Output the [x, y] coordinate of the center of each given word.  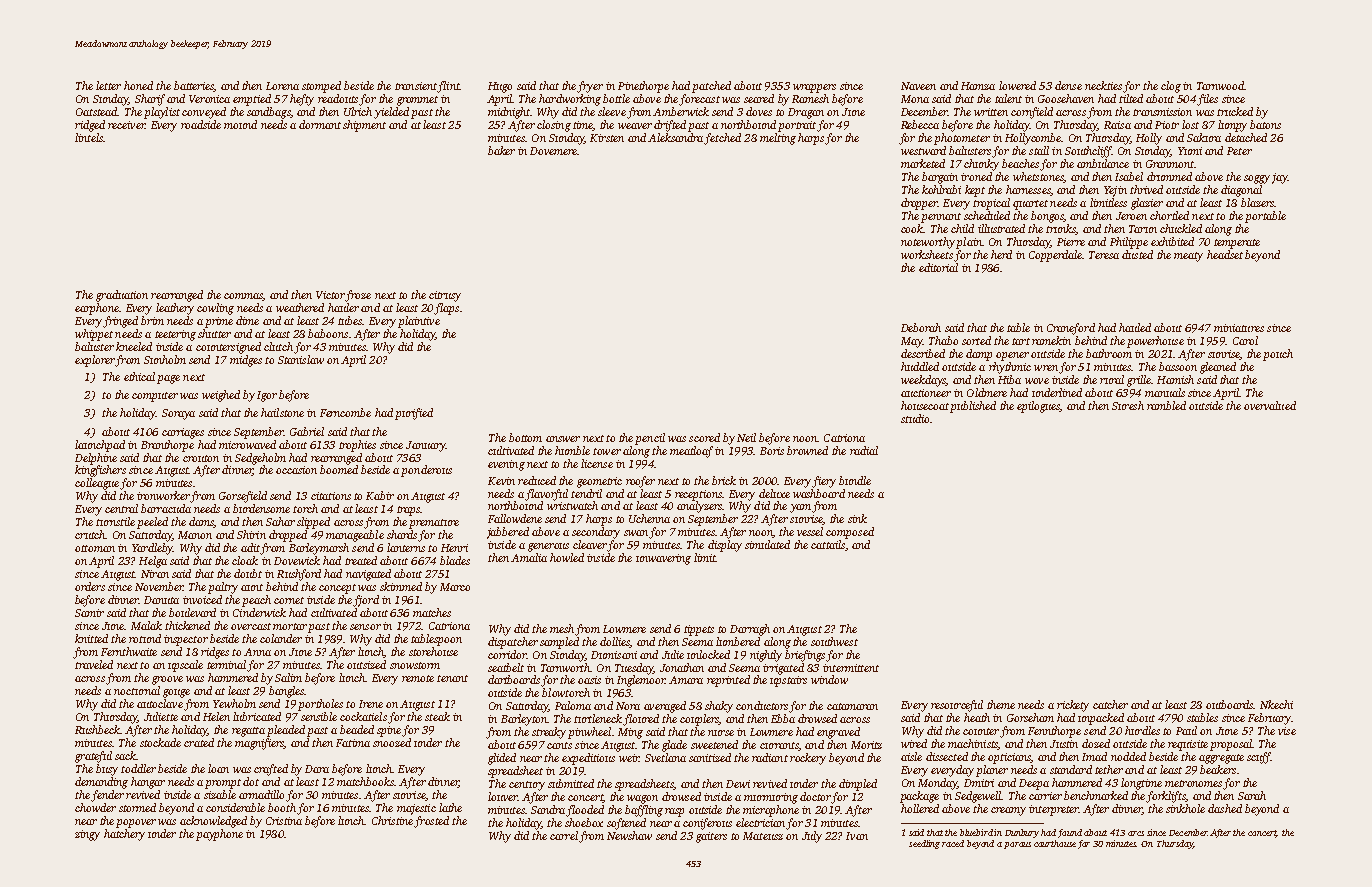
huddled [920, 366]
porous [1017, 845]
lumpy [1232, 126]
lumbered [738, 641]
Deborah [921, 327]
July [812, 837]
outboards [1229, 704]
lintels [89, 137]
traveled [94, 664]
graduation [122, 296]
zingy [87, 835]
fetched [722, 139]
